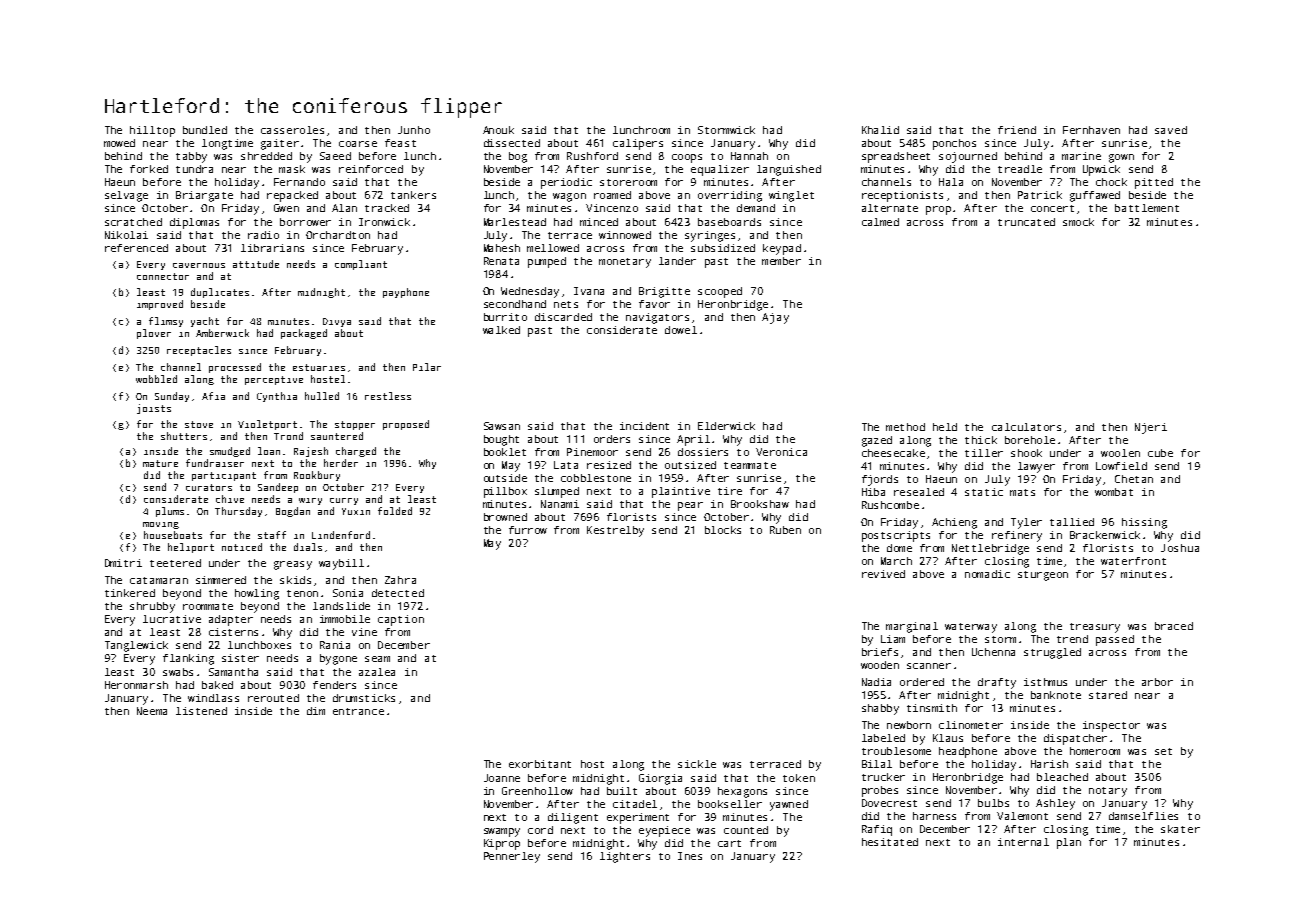  I want to click on caption, so click(401, 620).
